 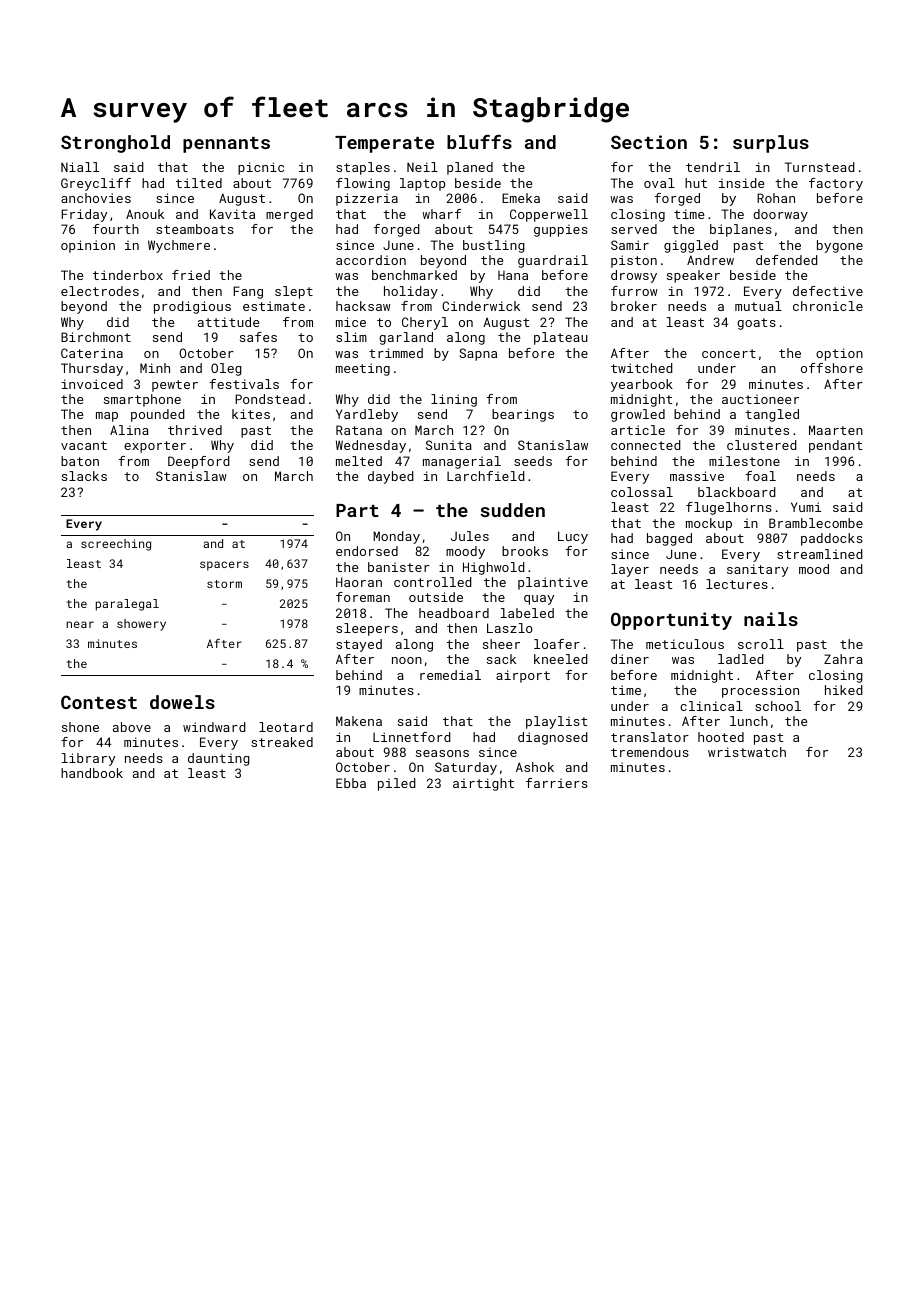 What do you see at coordinates (84, 476) in the image?
I see `slacks` at bounding box center [84, 476].
